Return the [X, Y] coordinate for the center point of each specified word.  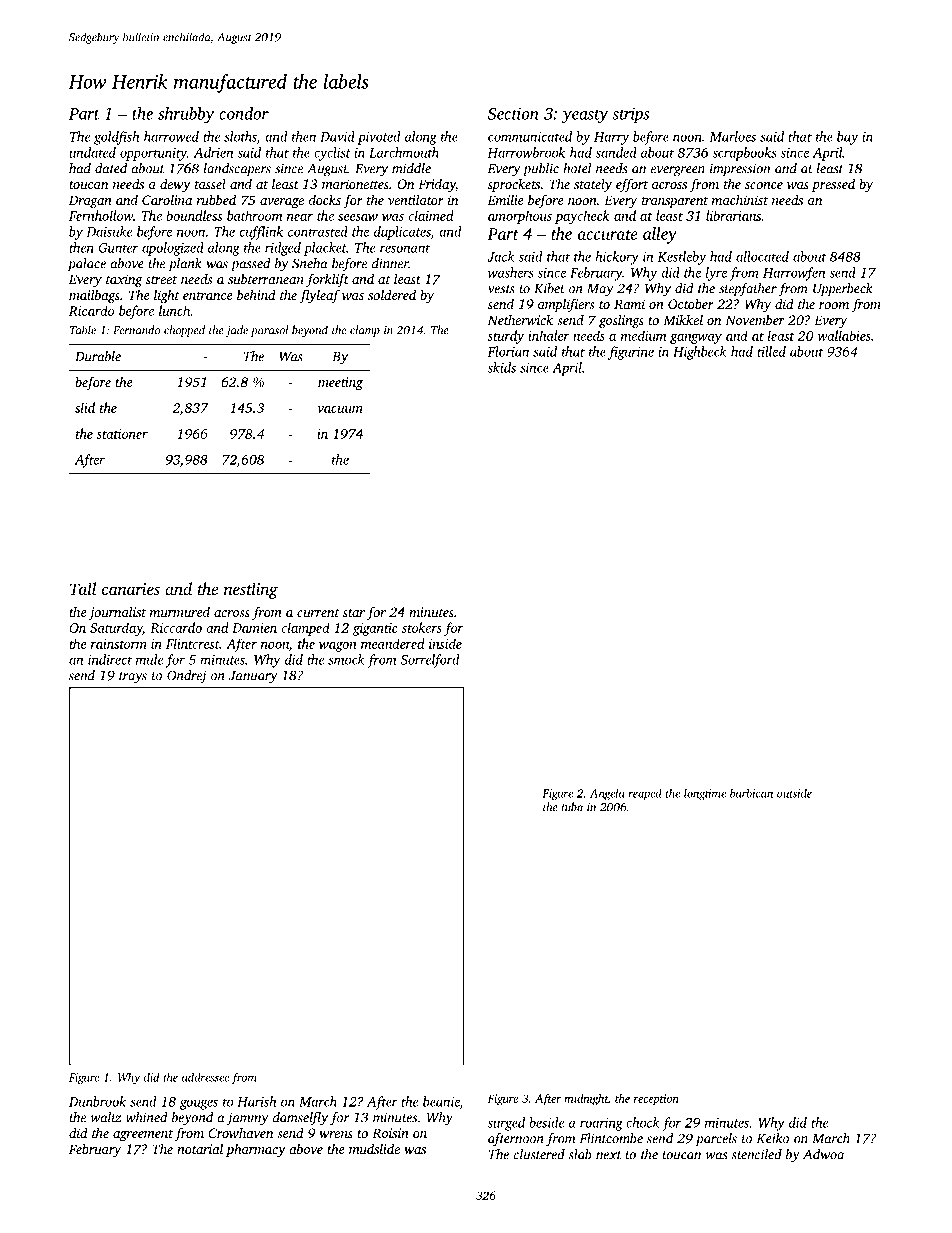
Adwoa [823, 1154]
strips [630, 115]
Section [513, 114]
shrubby [186, 115]
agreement [143, 1135]
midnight [586, 1100]
